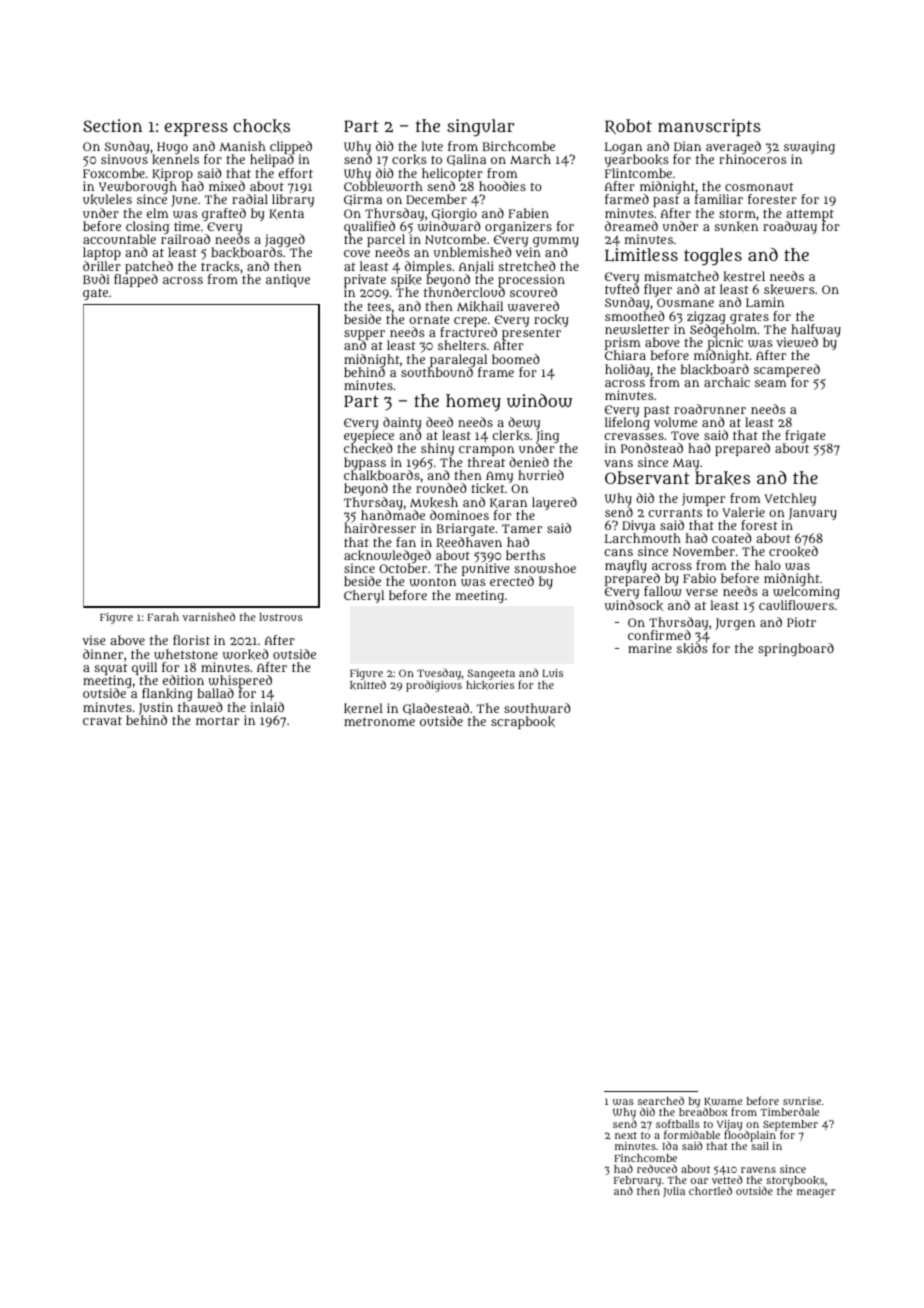  Describe the element at coordinates (661, 1100) in the document. I see `searched` at that location.
